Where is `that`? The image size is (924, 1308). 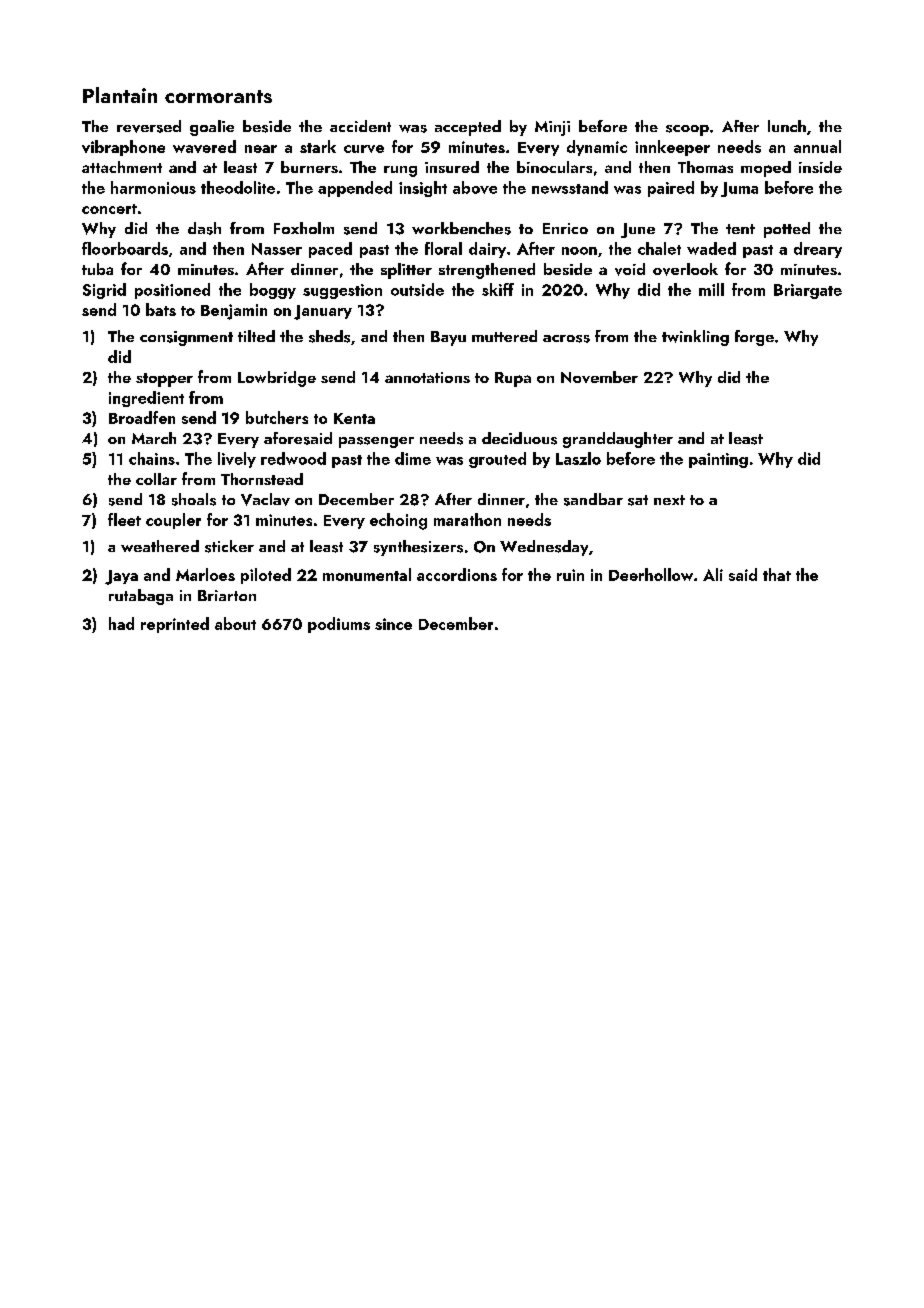
that is located at coordinates (777, 574).
